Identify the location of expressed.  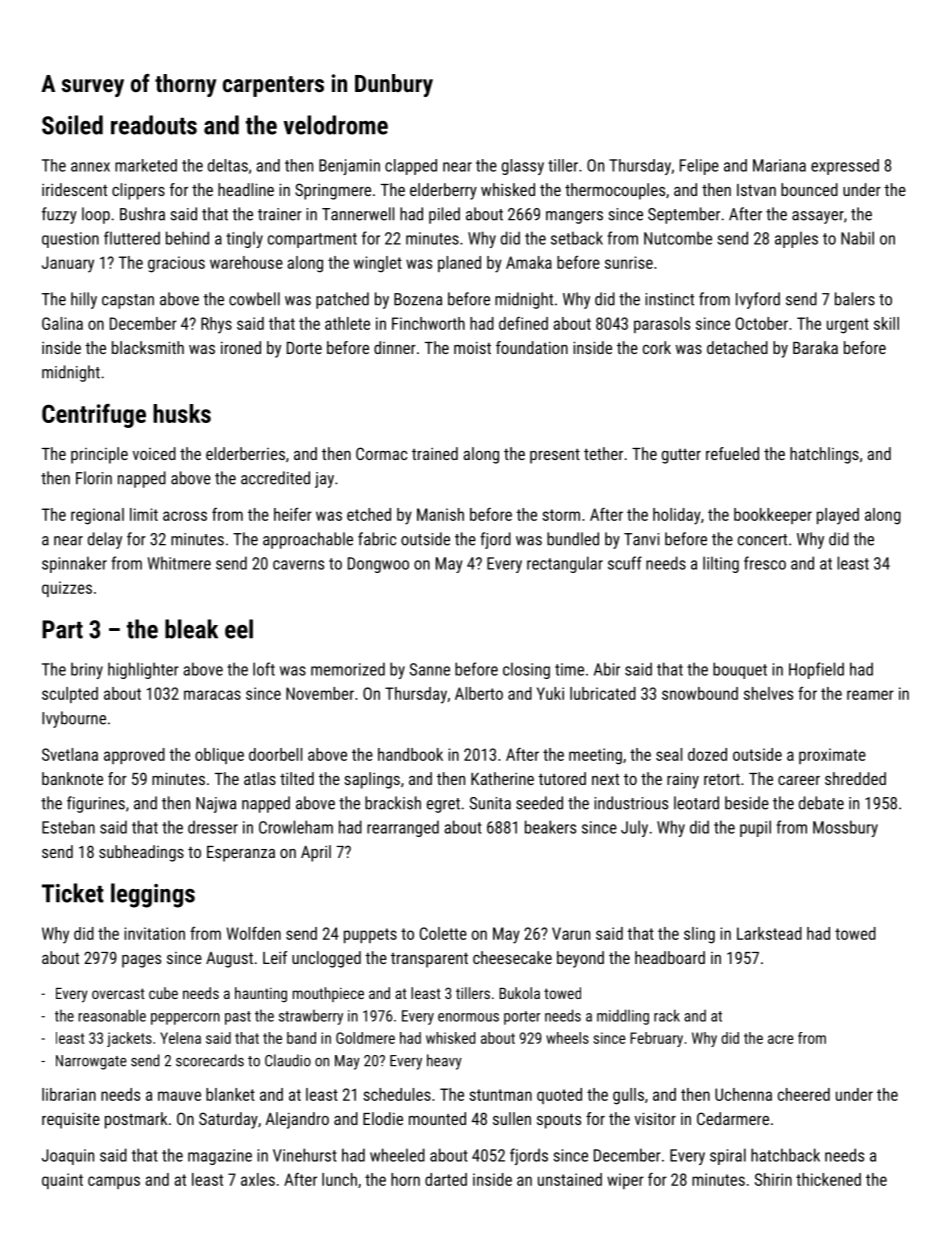
(845, 167).
